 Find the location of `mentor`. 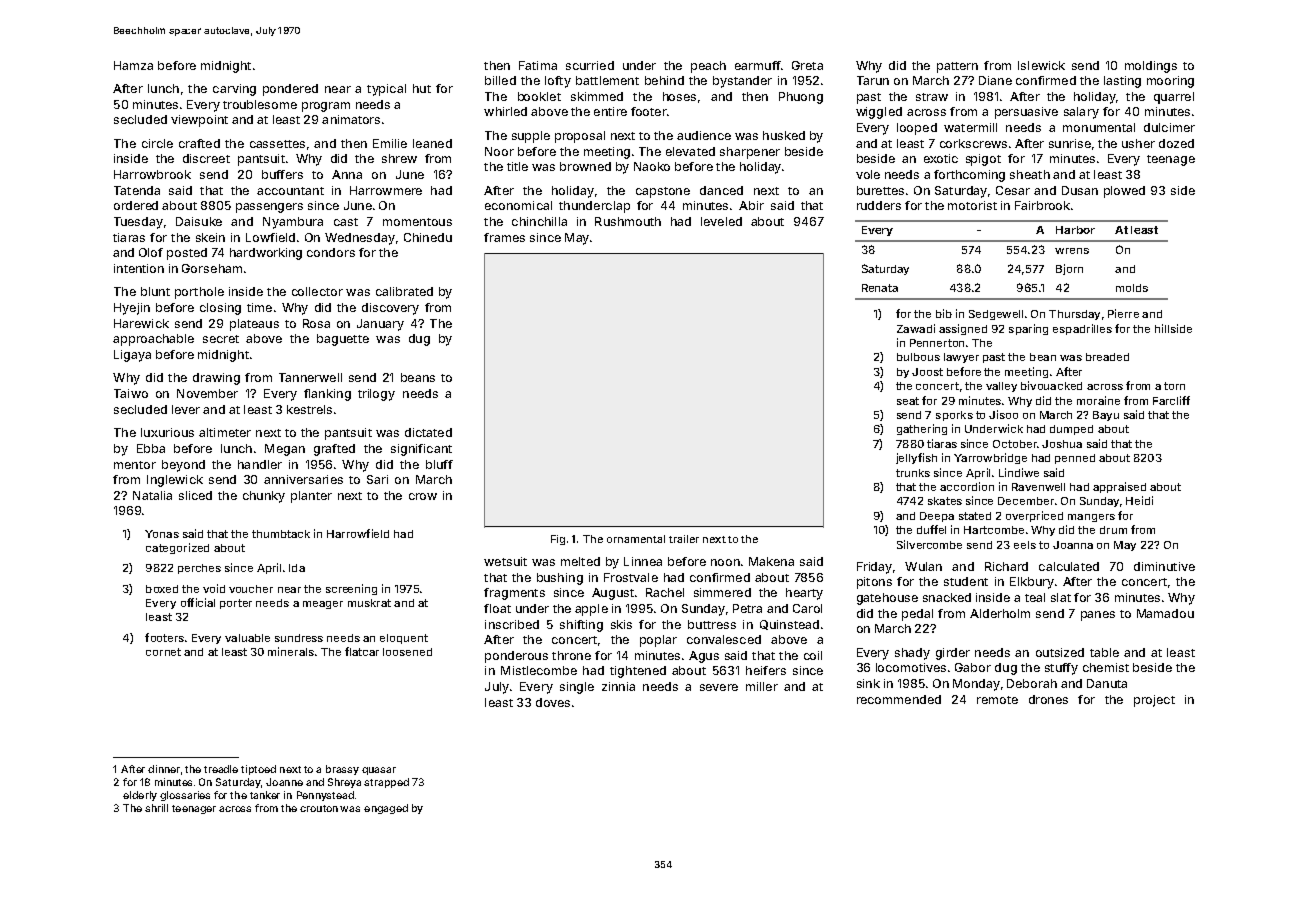

mentor is located at coordinates (135, 465).
